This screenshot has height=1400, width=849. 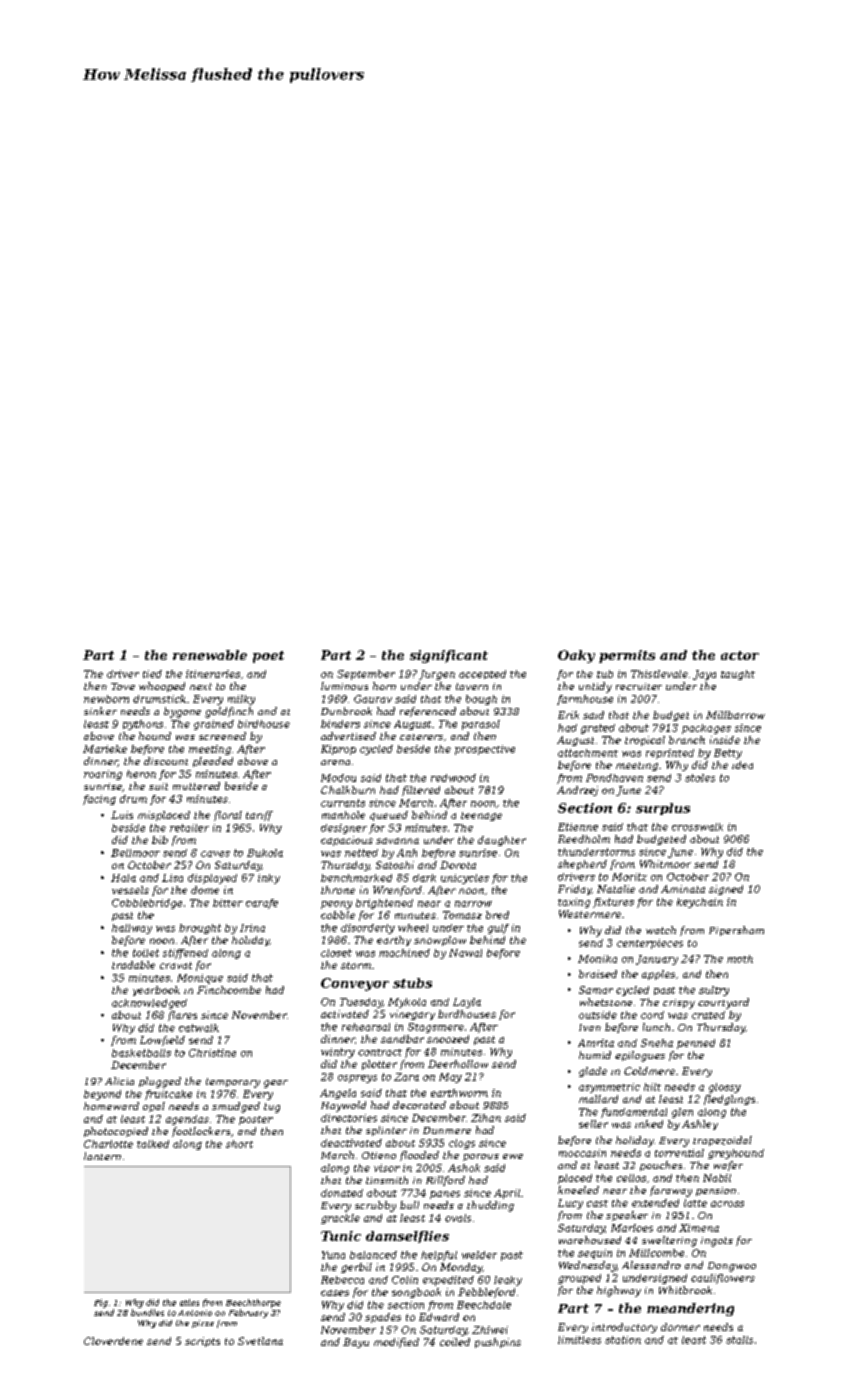 What do you see at coordinates (659, 674) in the screenshot?
I see `Thistlevale` at bounding box center [659, 674].
